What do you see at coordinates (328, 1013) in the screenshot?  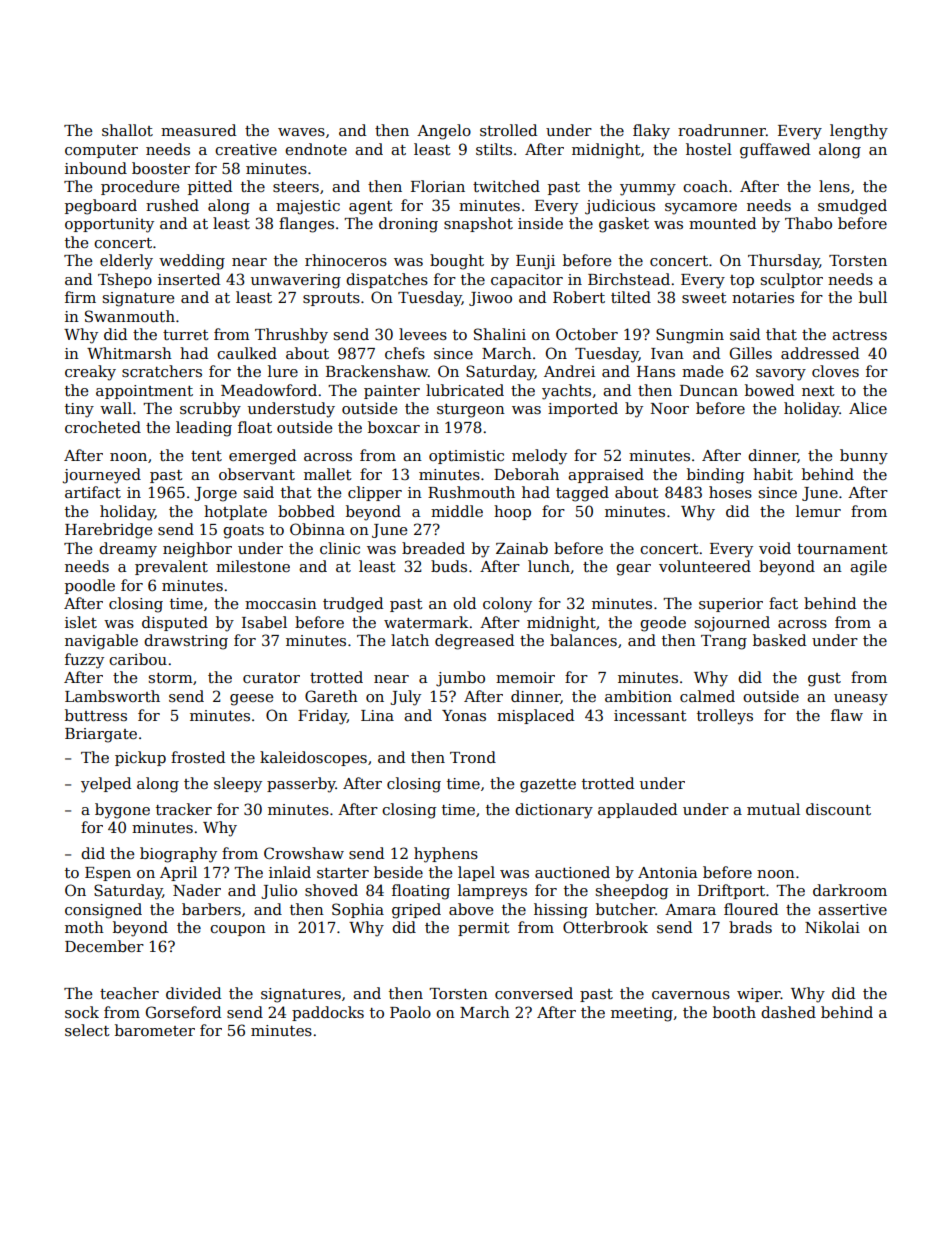 I see `paddocks` at bounding box center [328, 1013].
